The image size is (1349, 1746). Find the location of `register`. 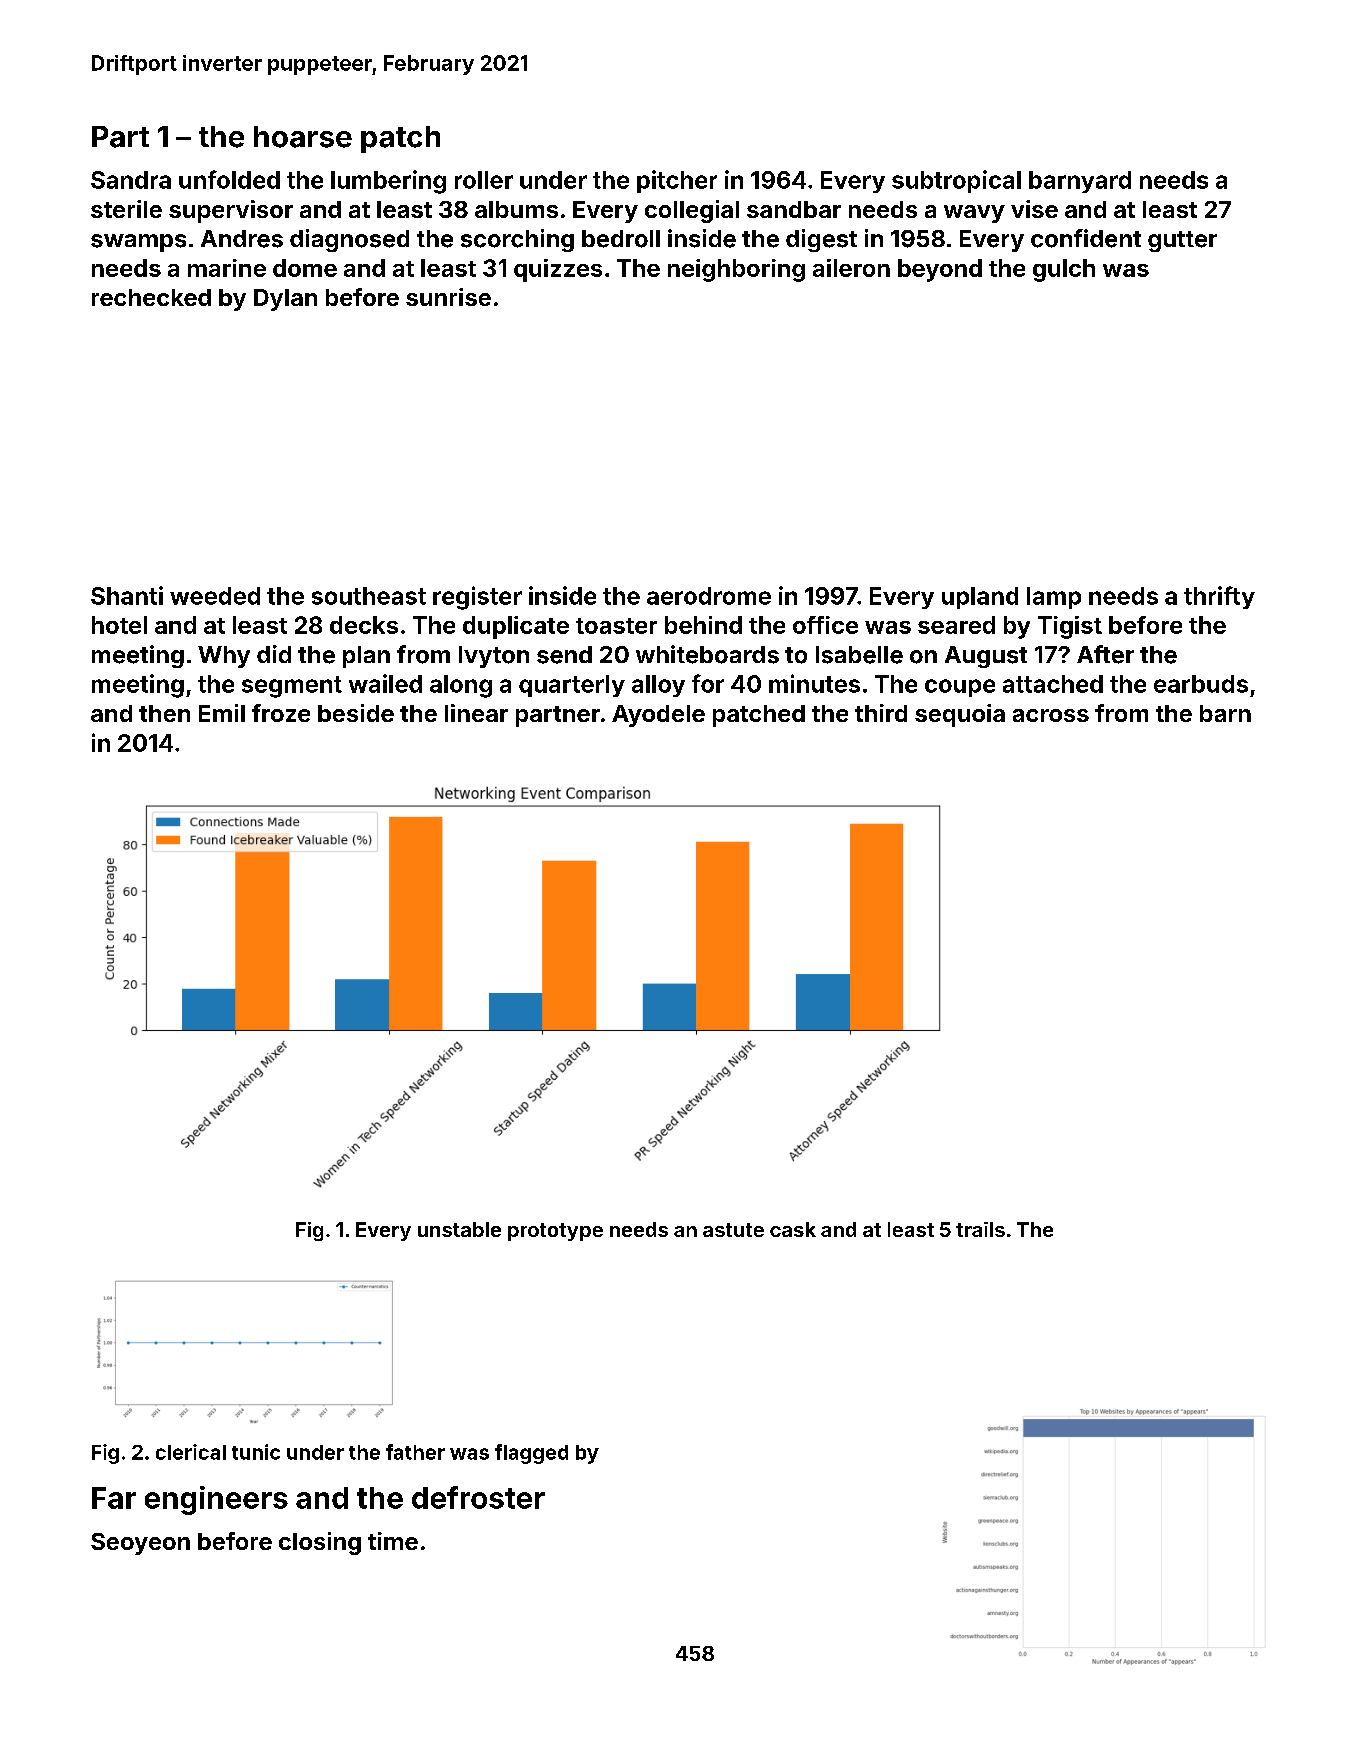

register is located at coordinates (477, 598).
